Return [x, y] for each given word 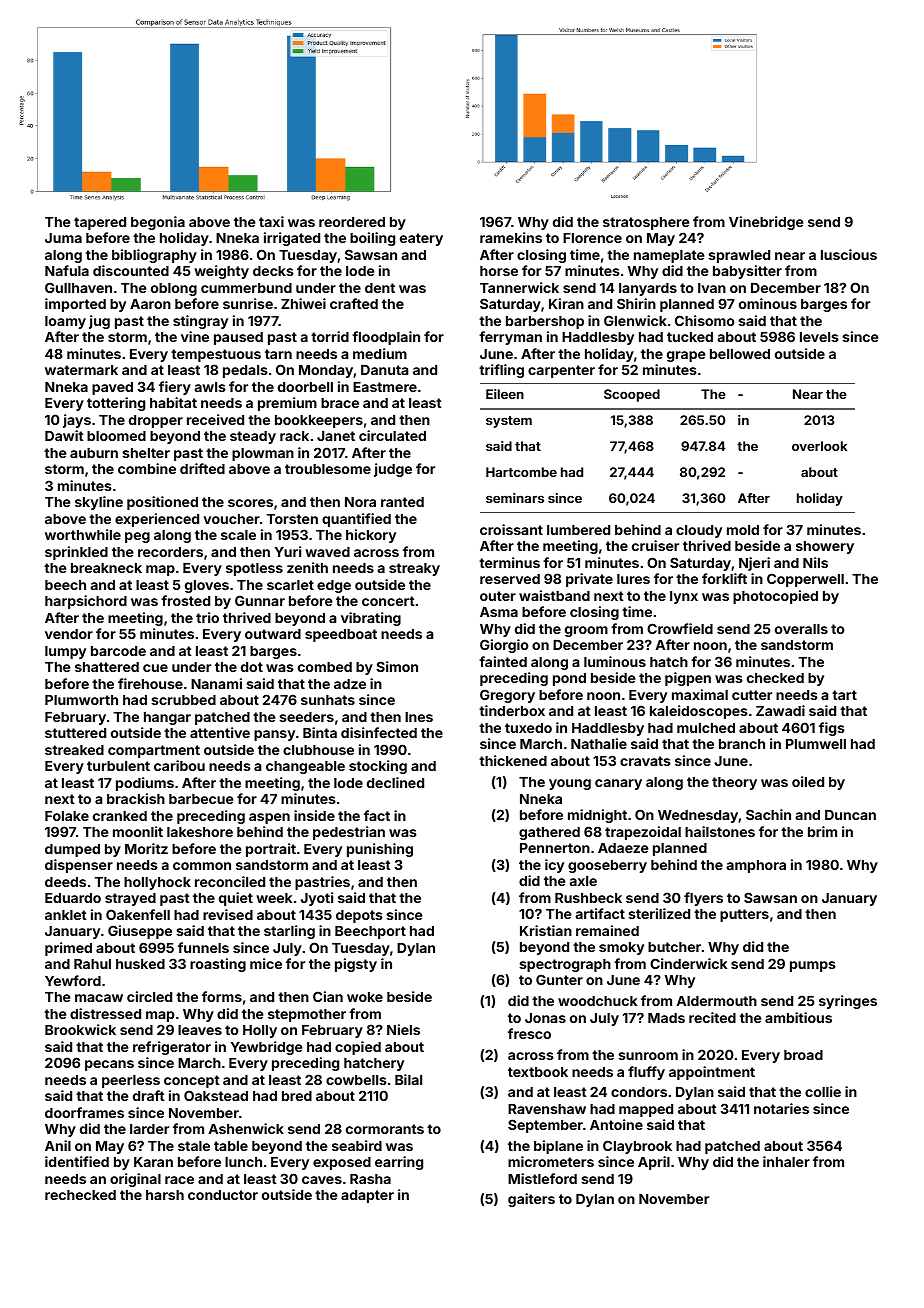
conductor [223, 1195]
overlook [819, 446]
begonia [158, 223]
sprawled [739, 256]
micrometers [551, 1161]
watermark [81, 370]
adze [350, 684]
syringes [848, 1002]
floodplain [386, 338]
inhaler [786, 1161]
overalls [801, 629]
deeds [65, 882]
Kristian [546, 930]
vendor [69, 634]
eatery [421, 239]
